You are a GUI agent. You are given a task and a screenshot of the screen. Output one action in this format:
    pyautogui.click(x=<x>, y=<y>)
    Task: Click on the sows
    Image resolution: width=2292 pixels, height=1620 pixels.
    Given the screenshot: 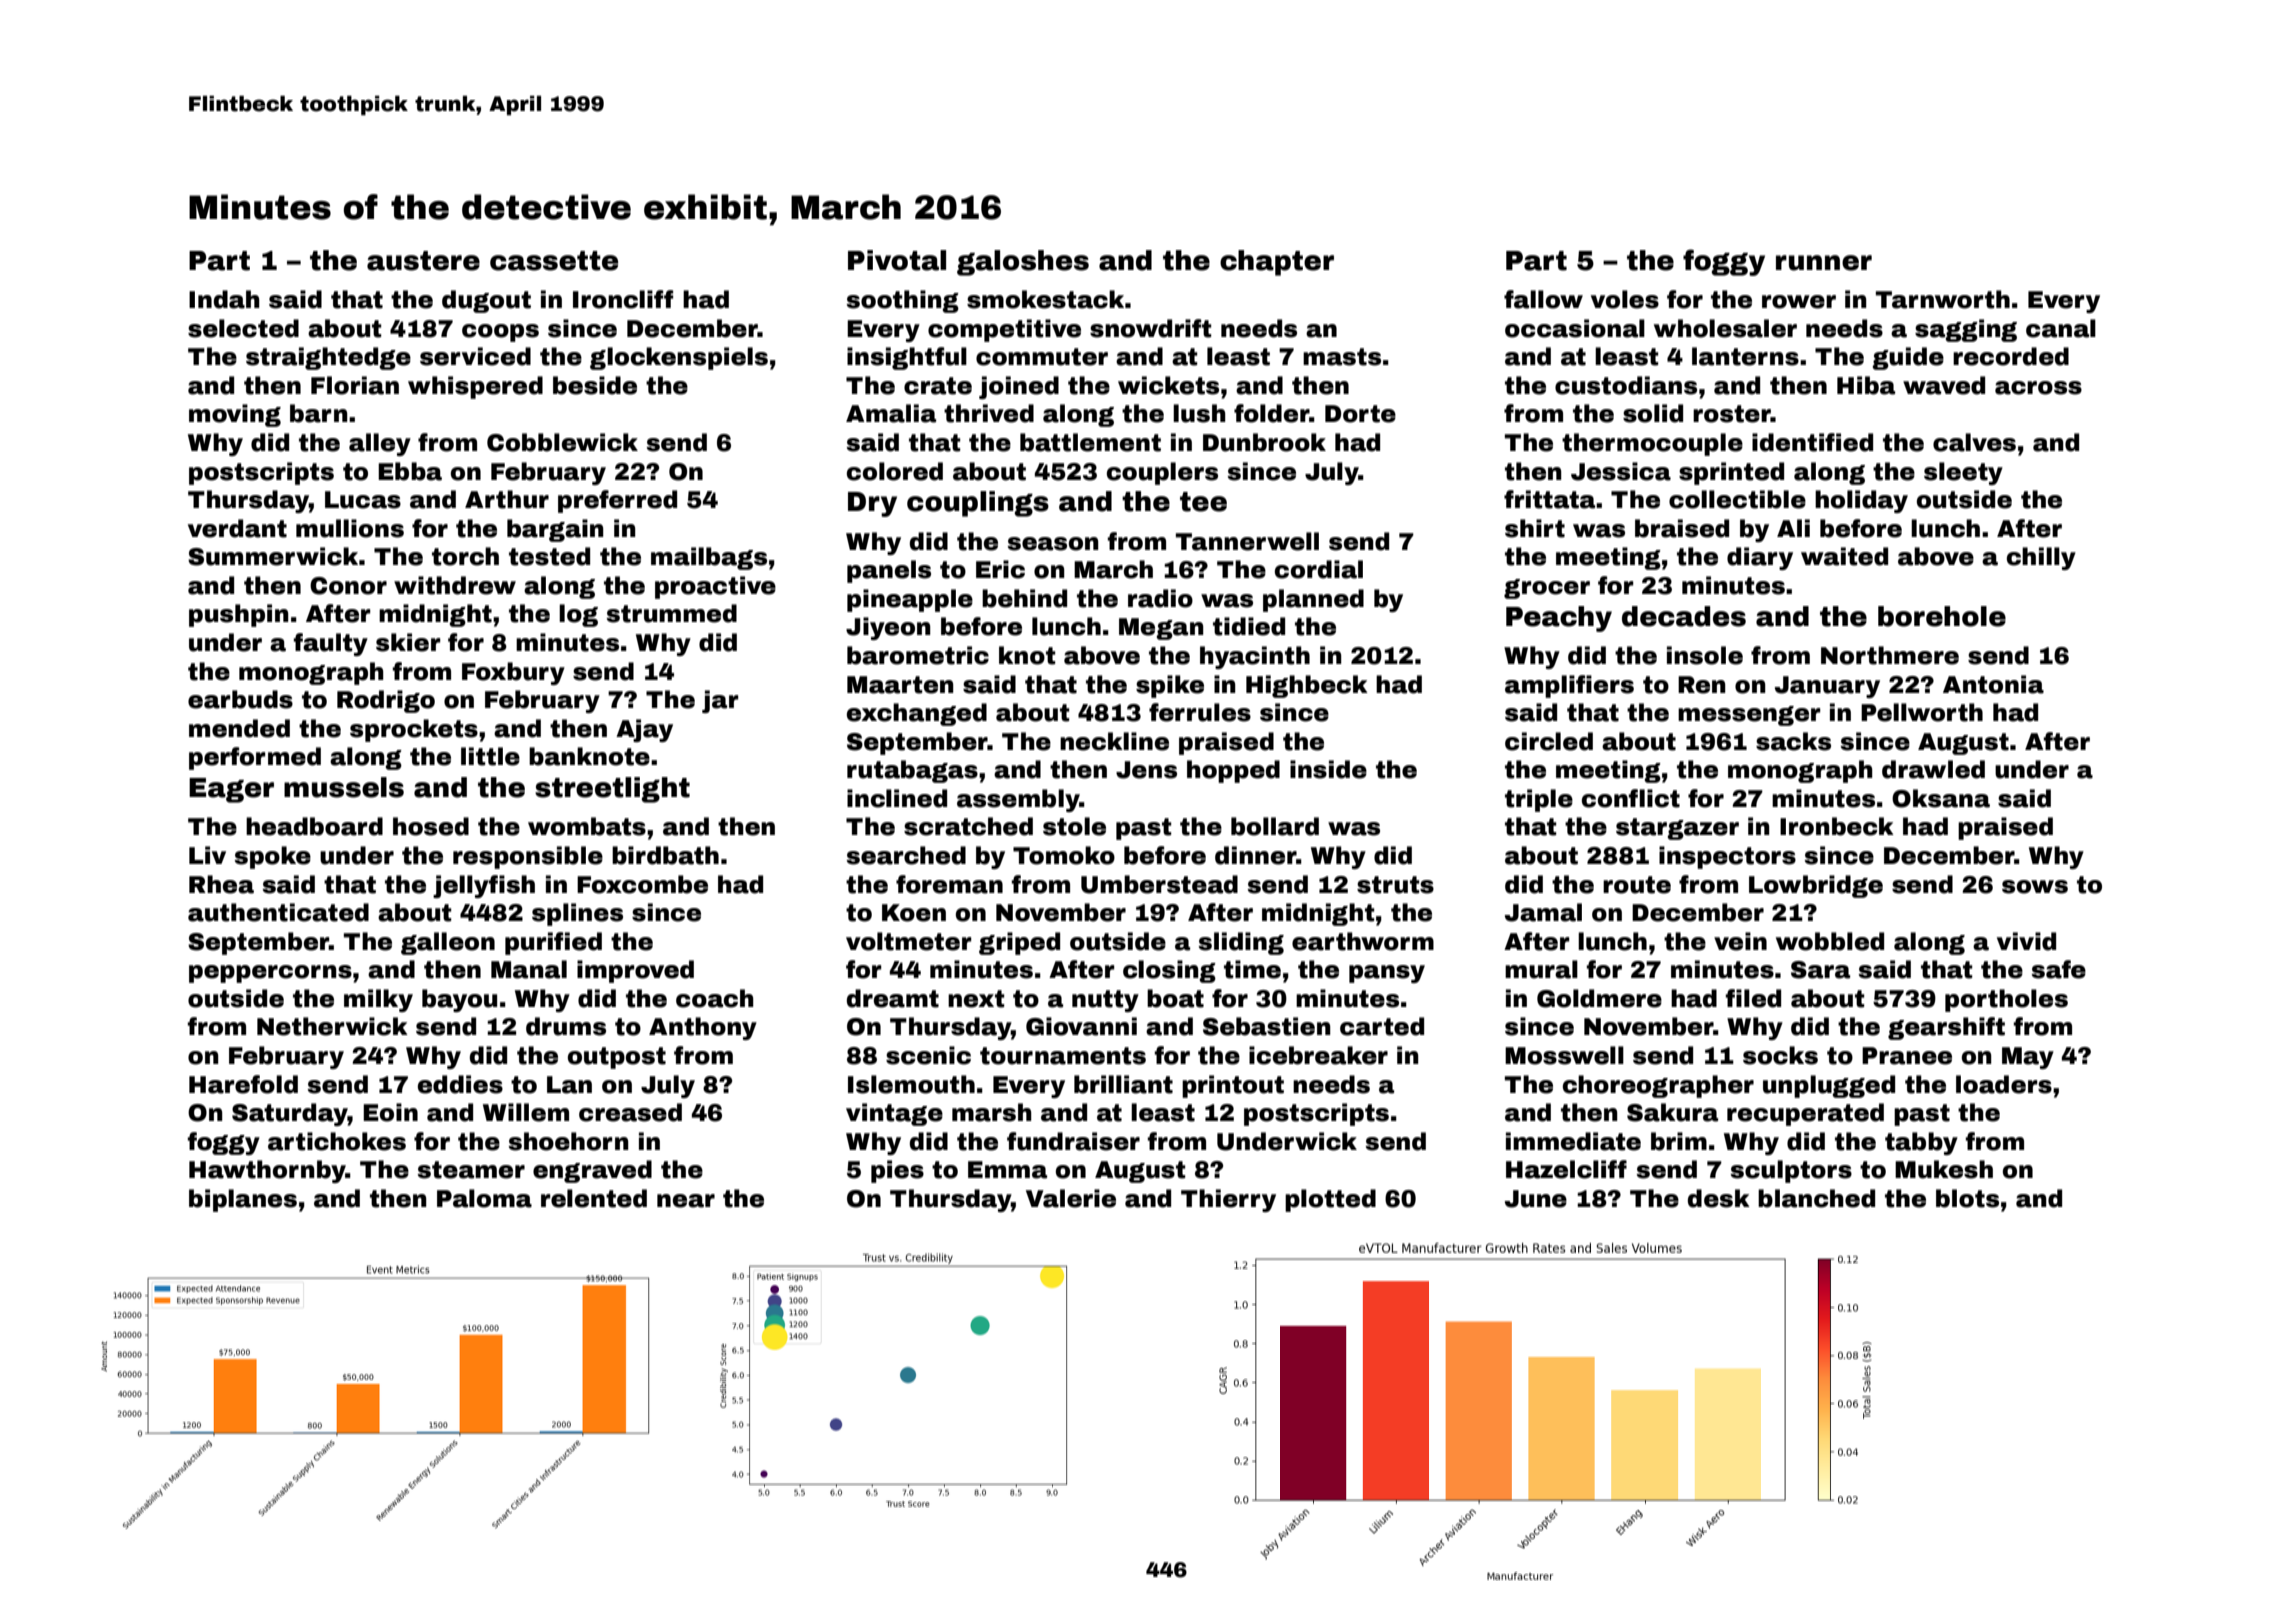 What is the action you would take?
    pyautogui.click(x=2035, y=887)
